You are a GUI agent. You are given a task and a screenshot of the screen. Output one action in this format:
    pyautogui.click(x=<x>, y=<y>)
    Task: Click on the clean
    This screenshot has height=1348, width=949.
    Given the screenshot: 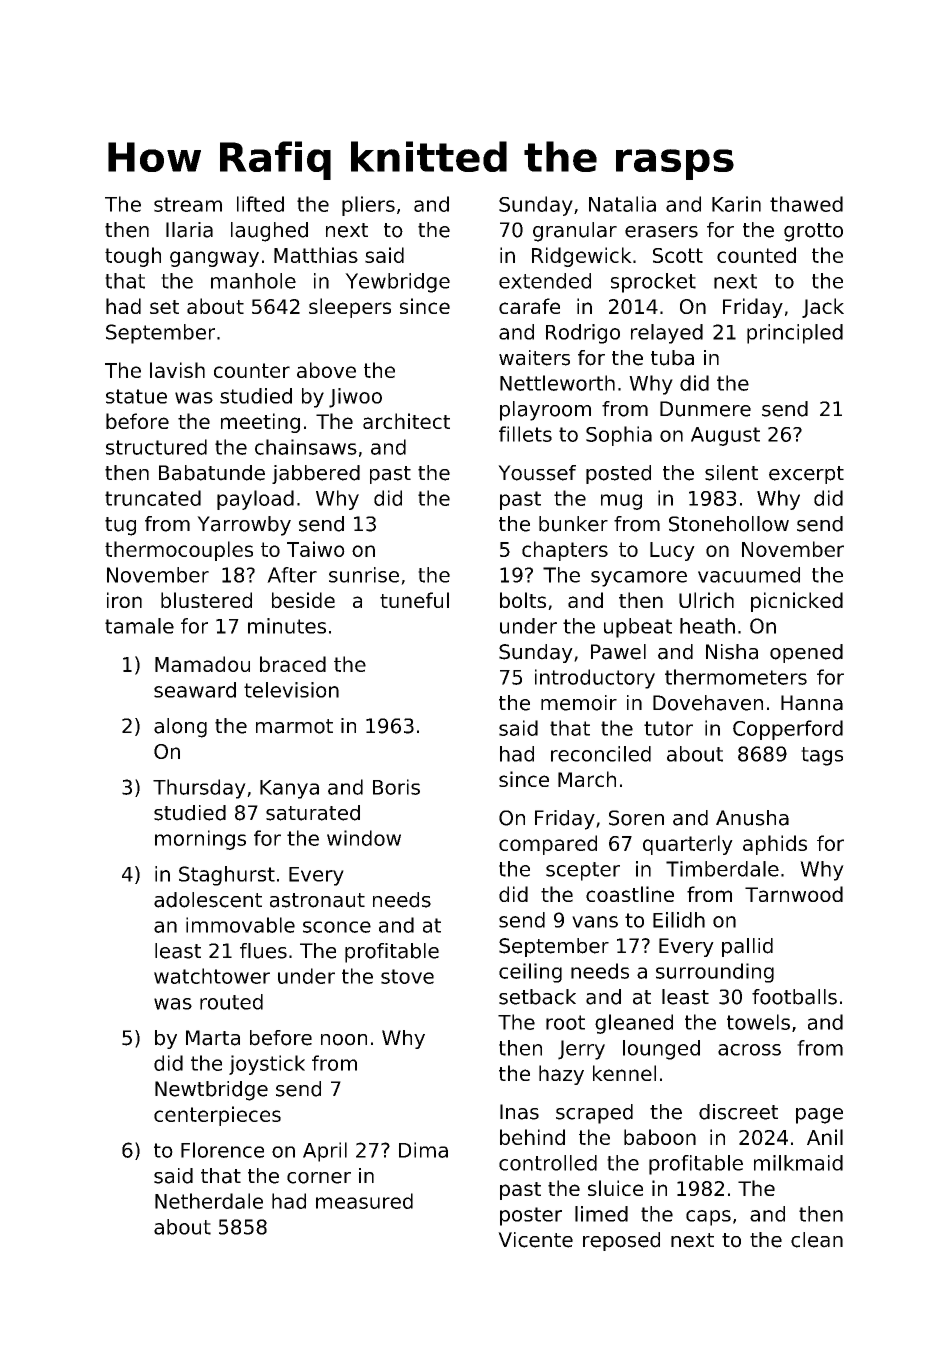 What is the action you would take?
    pyautogui.click(x=817, y=1240)
